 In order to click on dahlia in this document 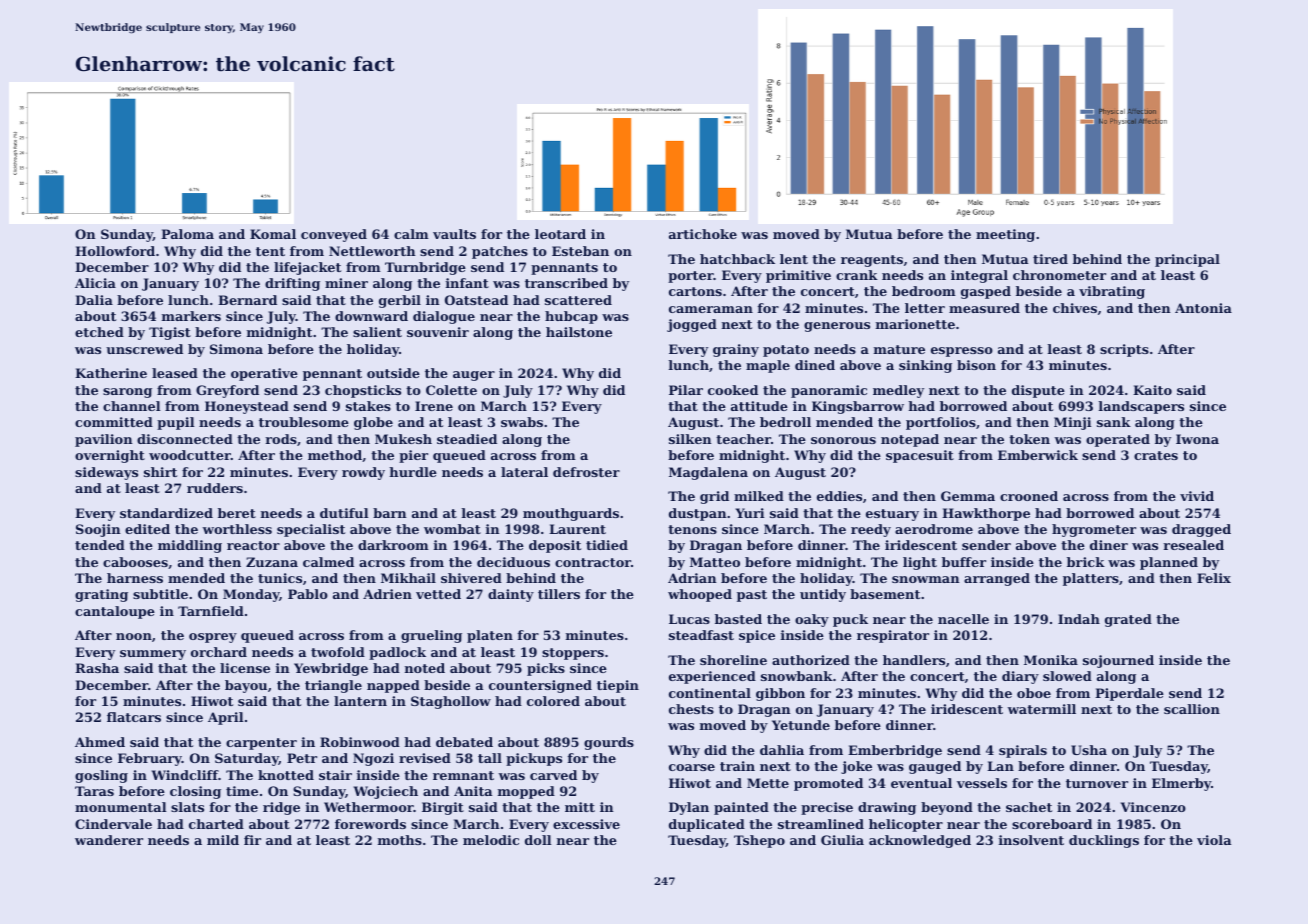, I will do `click(782, 750)`.
